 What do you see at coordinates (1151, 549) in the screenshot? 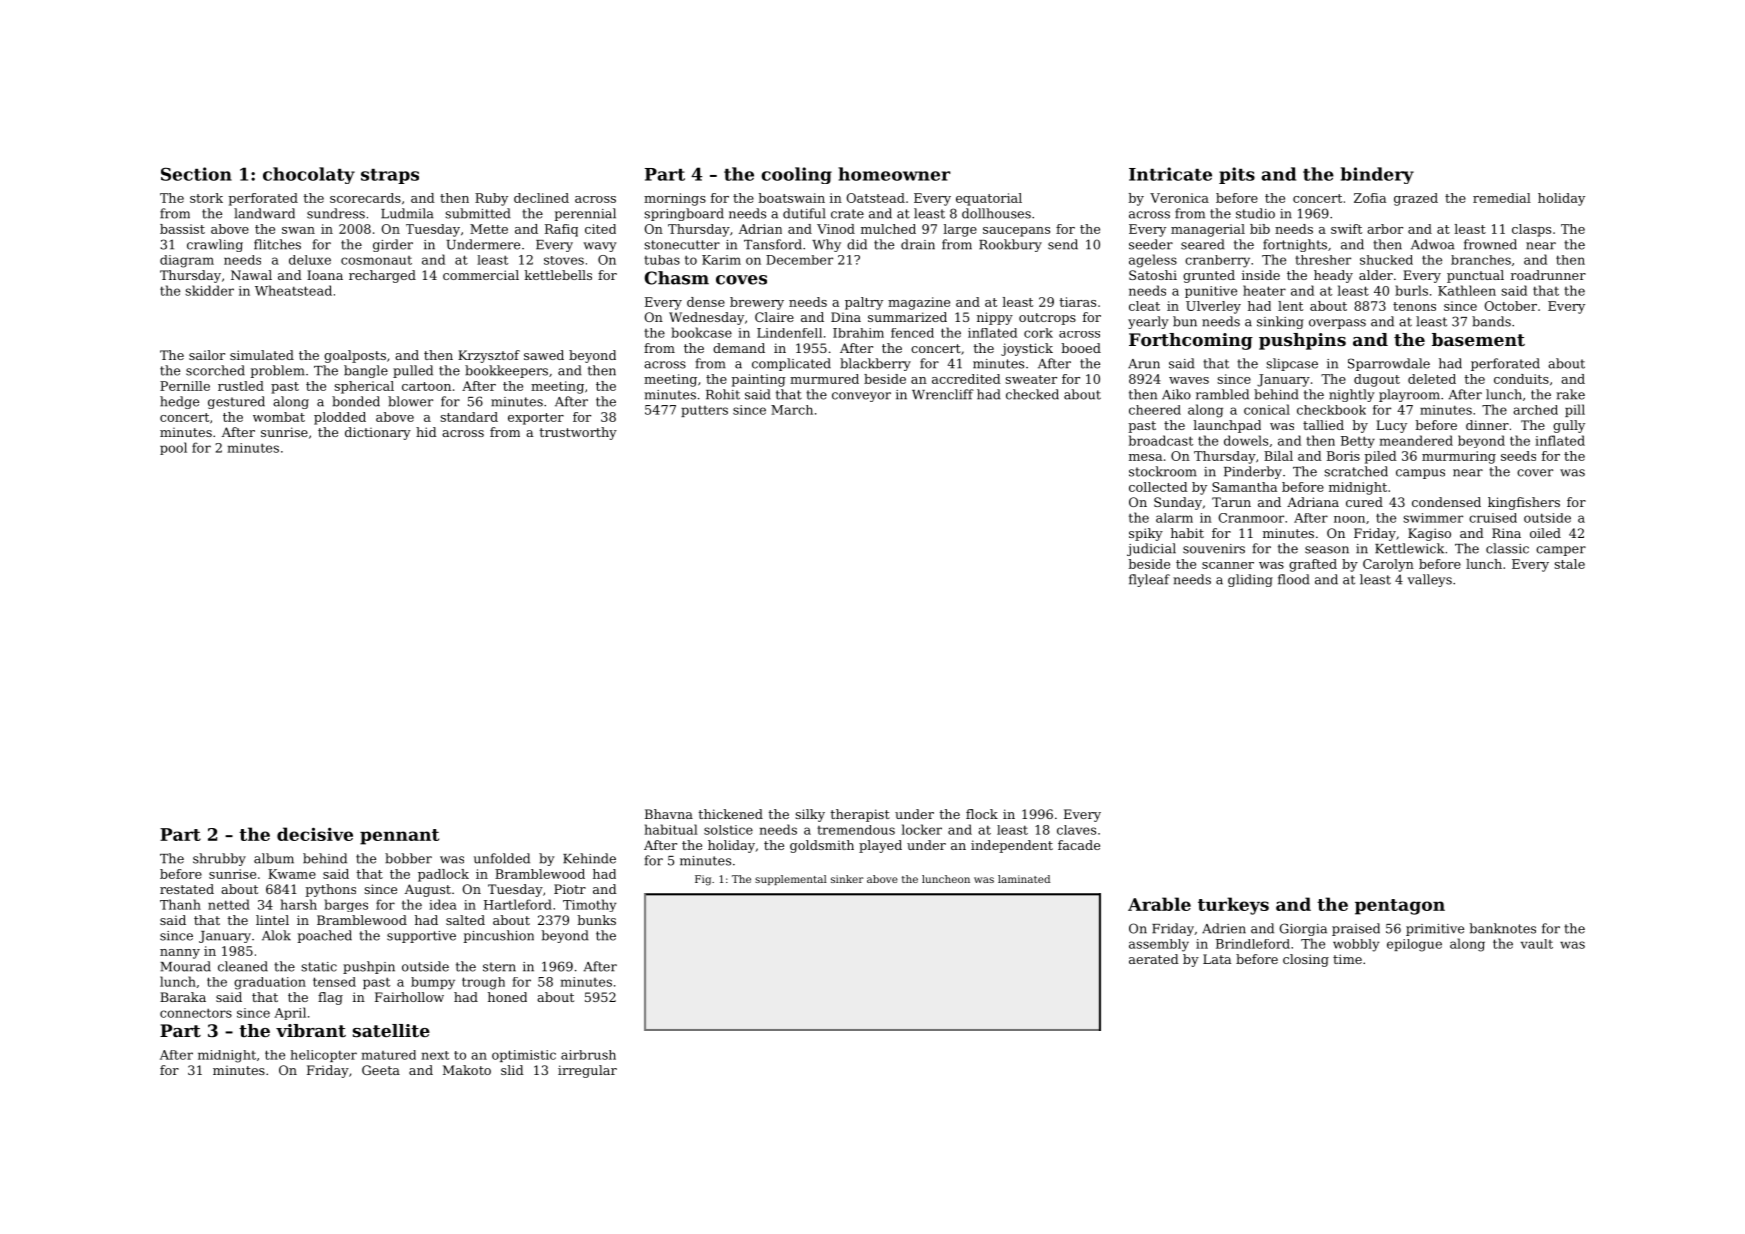
I see `judicial` at bounding box center [1151, 549].
